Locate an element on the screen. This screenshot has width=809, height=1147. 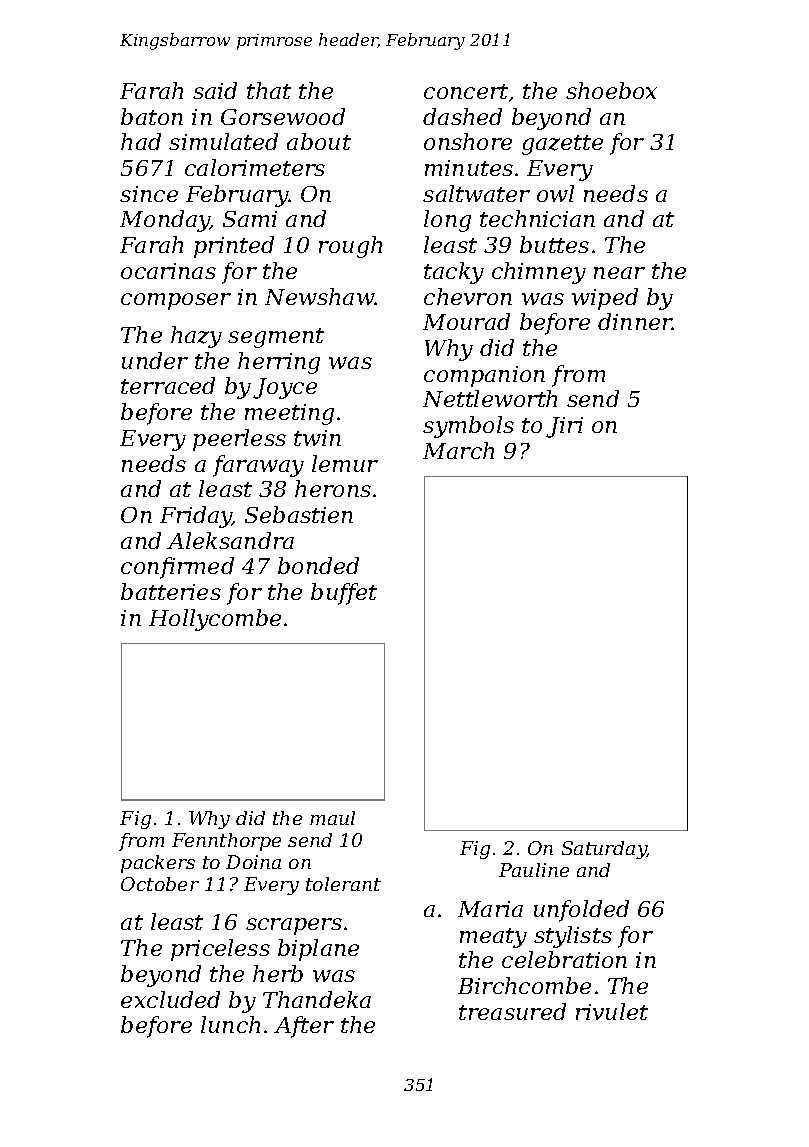
said is located at coordinates (215, 90).
